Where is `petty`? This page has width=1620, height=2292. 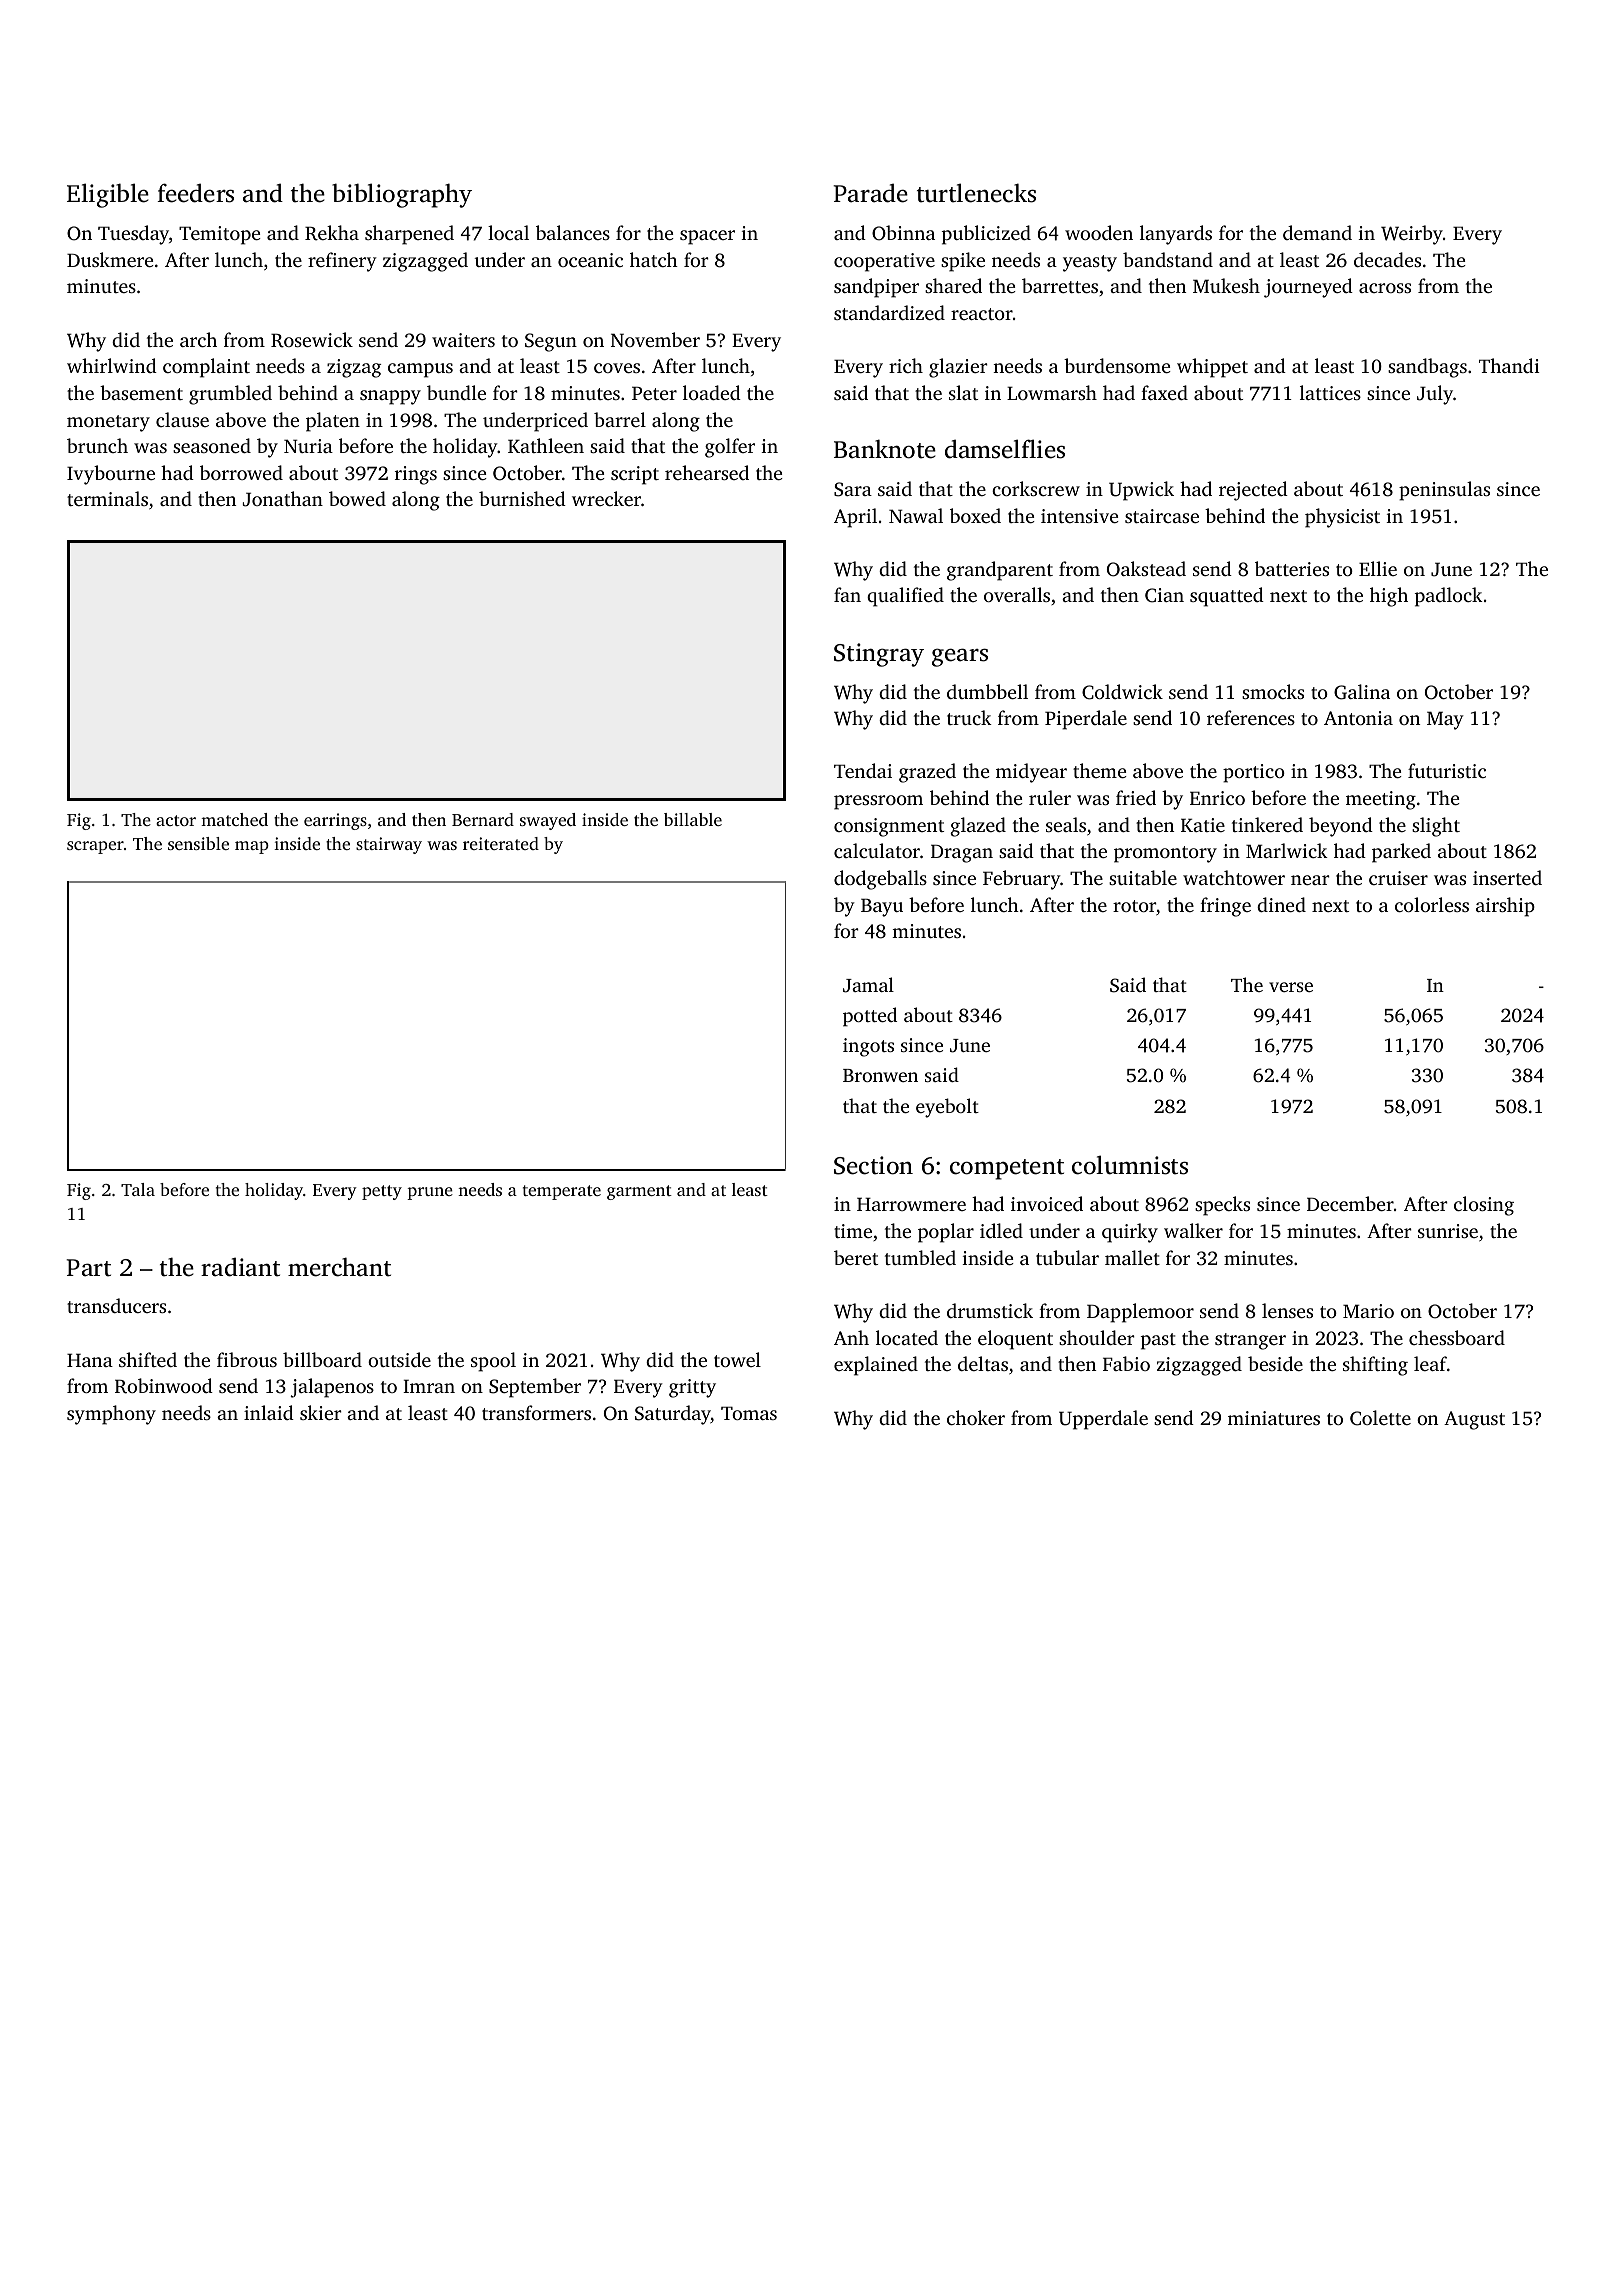
petty is located at coordinates (382, 1192).
